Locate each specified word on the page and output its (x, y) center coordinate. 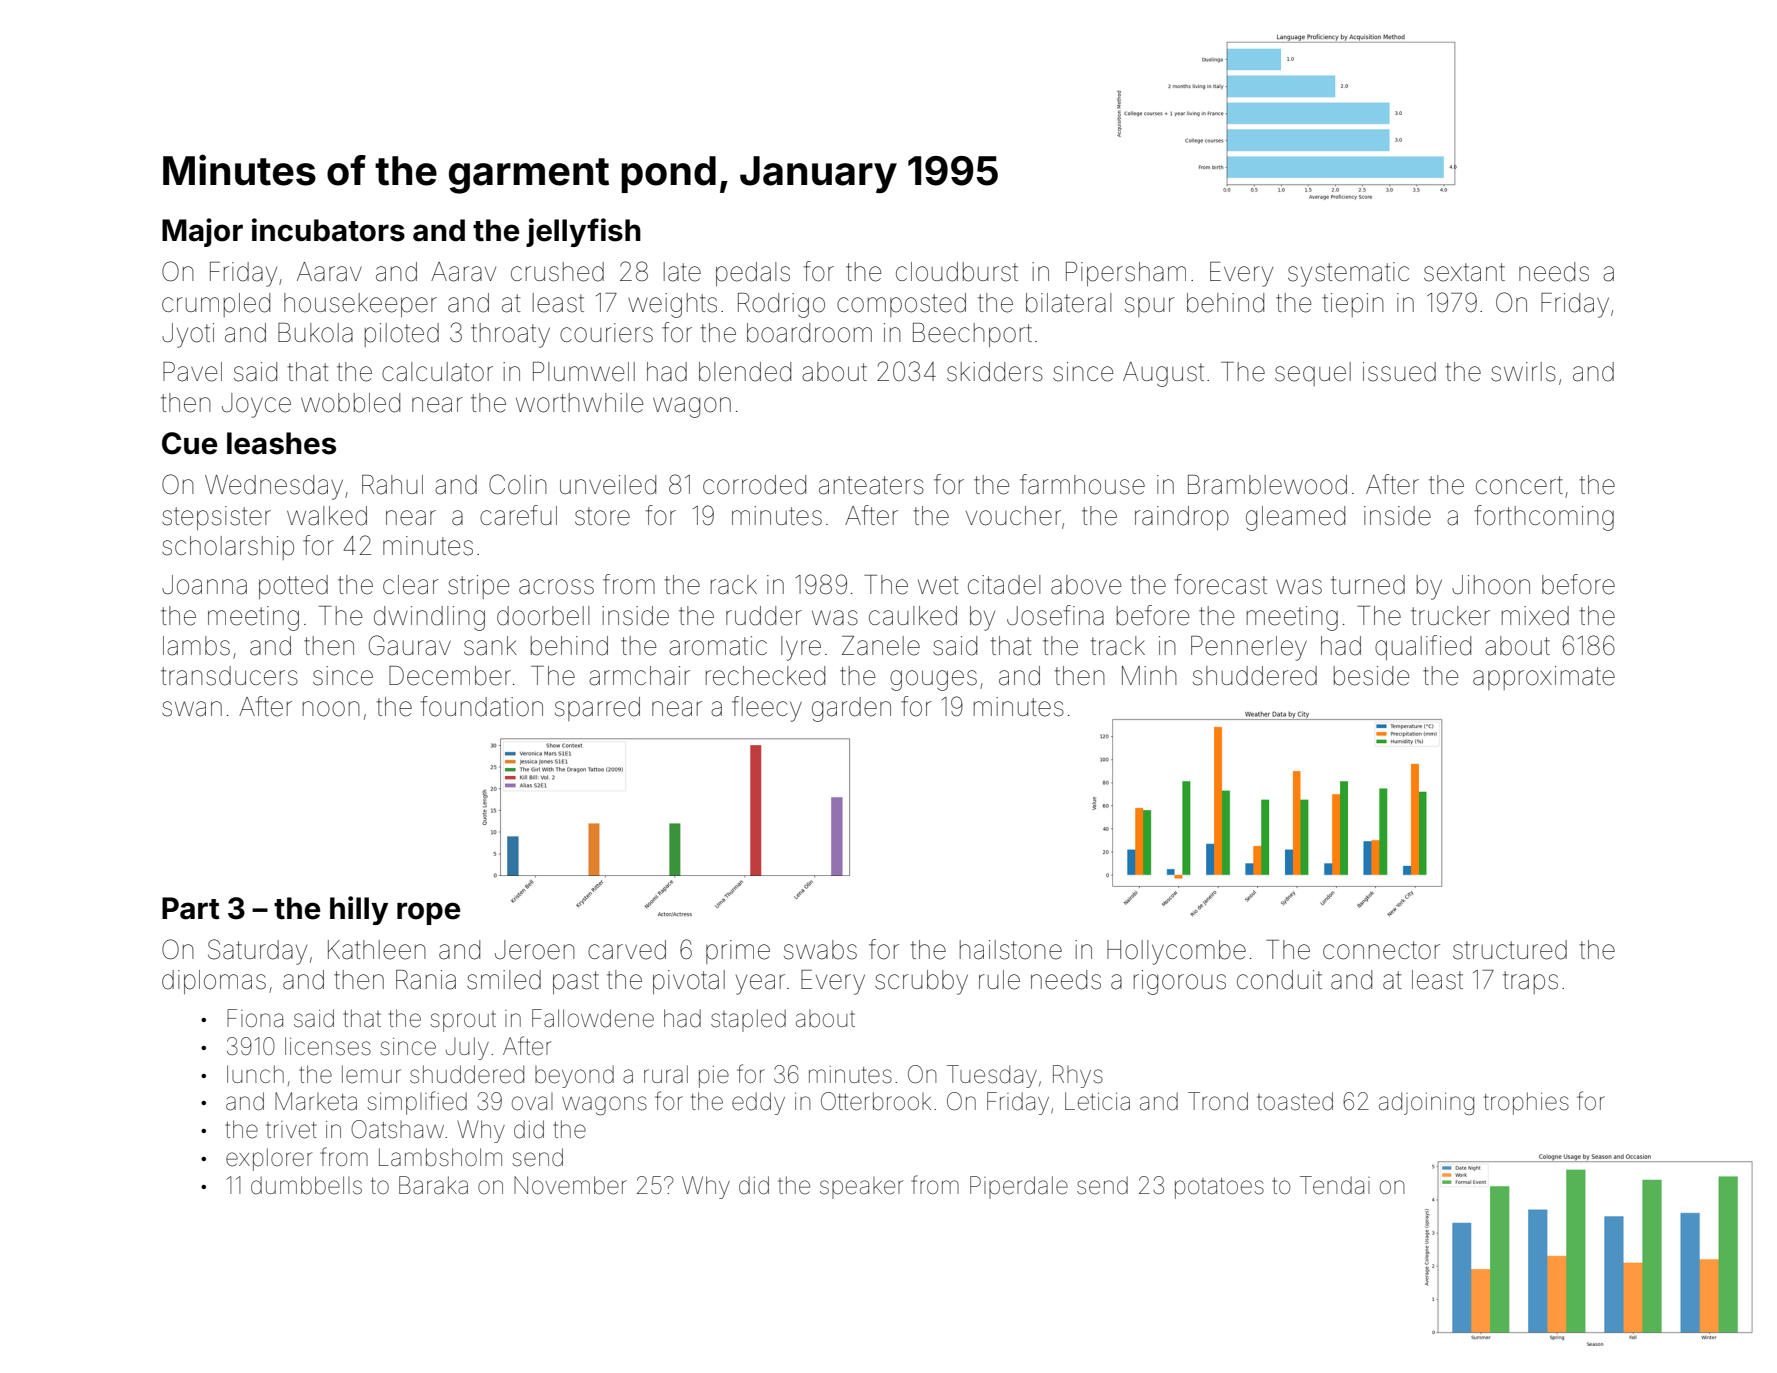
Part (191, 908)
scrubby (921, 982)
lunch (255, 1074)
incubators (328, 230)
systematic (1348, 274)
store (602, 516)
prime (738, 952)
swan (192, 709)
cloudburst (957, 272)
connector (1381, 950)
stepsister (216, 518)
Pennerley (1249, 648)
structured (1510, 950)
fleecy (767, 709)
